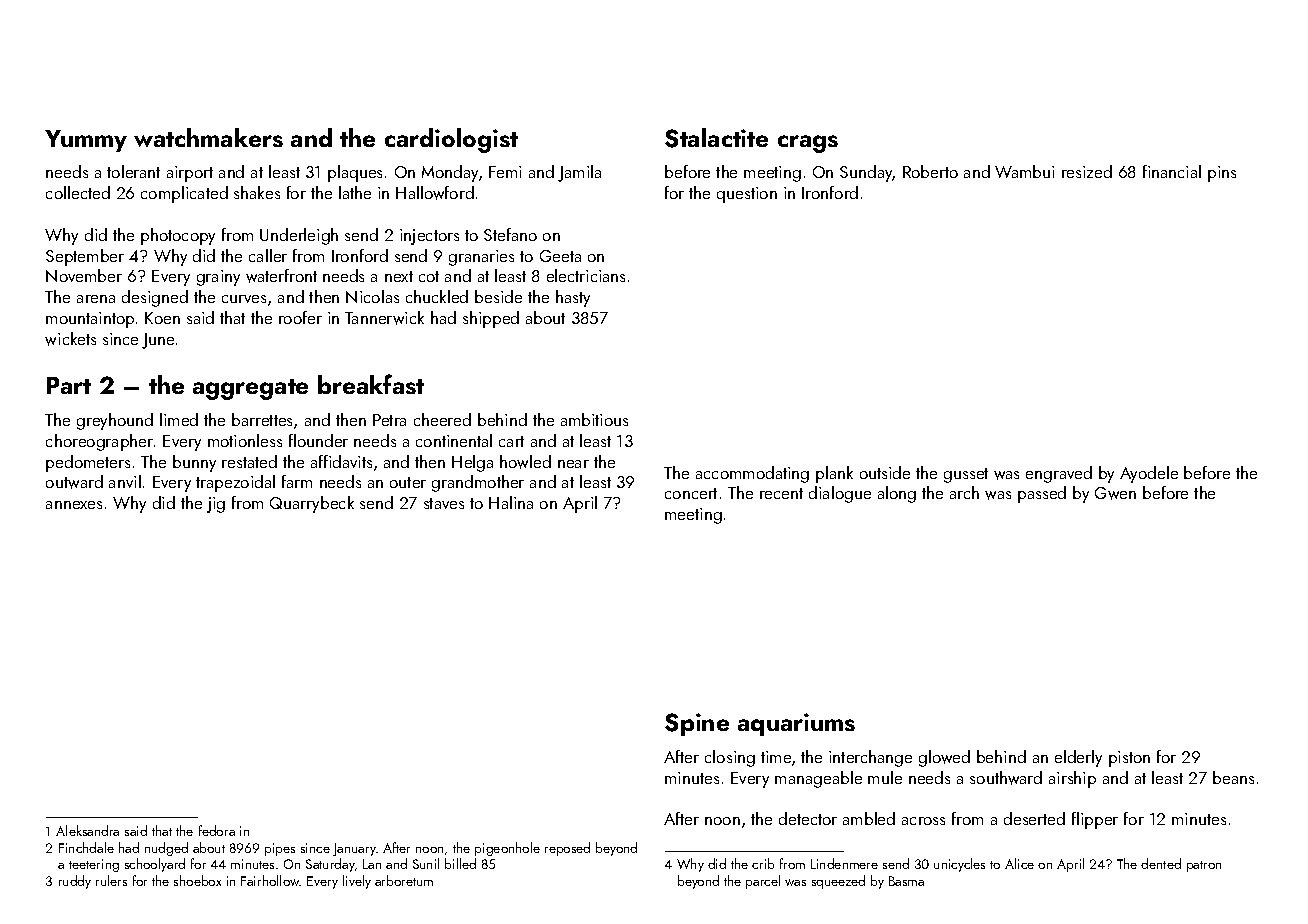 Image resolution: width=1308 pixels, height=924 pixels. What do you see at coordinates (1149, 474) in the screenshot?
I see `Ayodele` at bounding box center [1149, 474].
